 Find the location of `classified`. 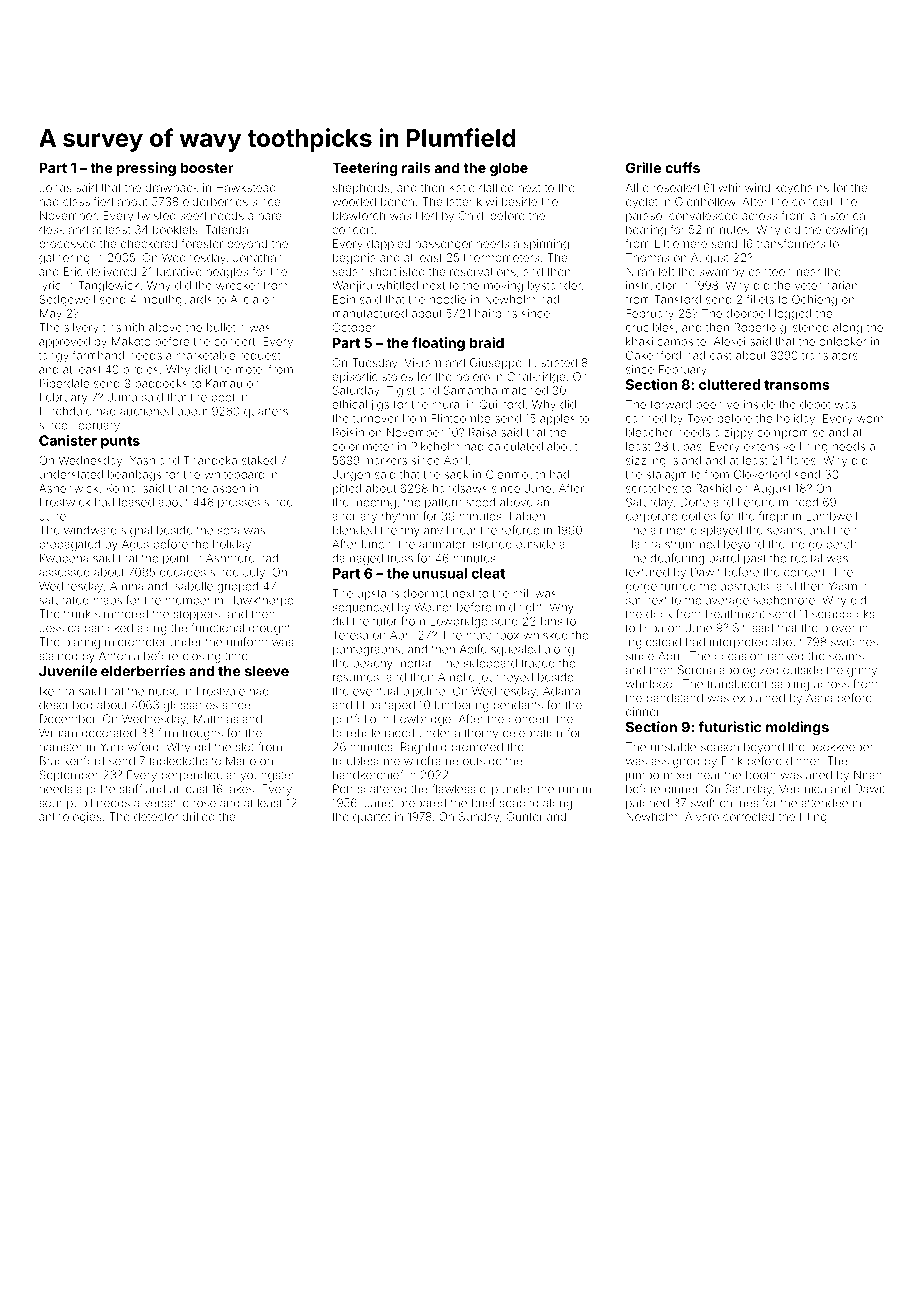

classified is located at coordinates (88, 201).
